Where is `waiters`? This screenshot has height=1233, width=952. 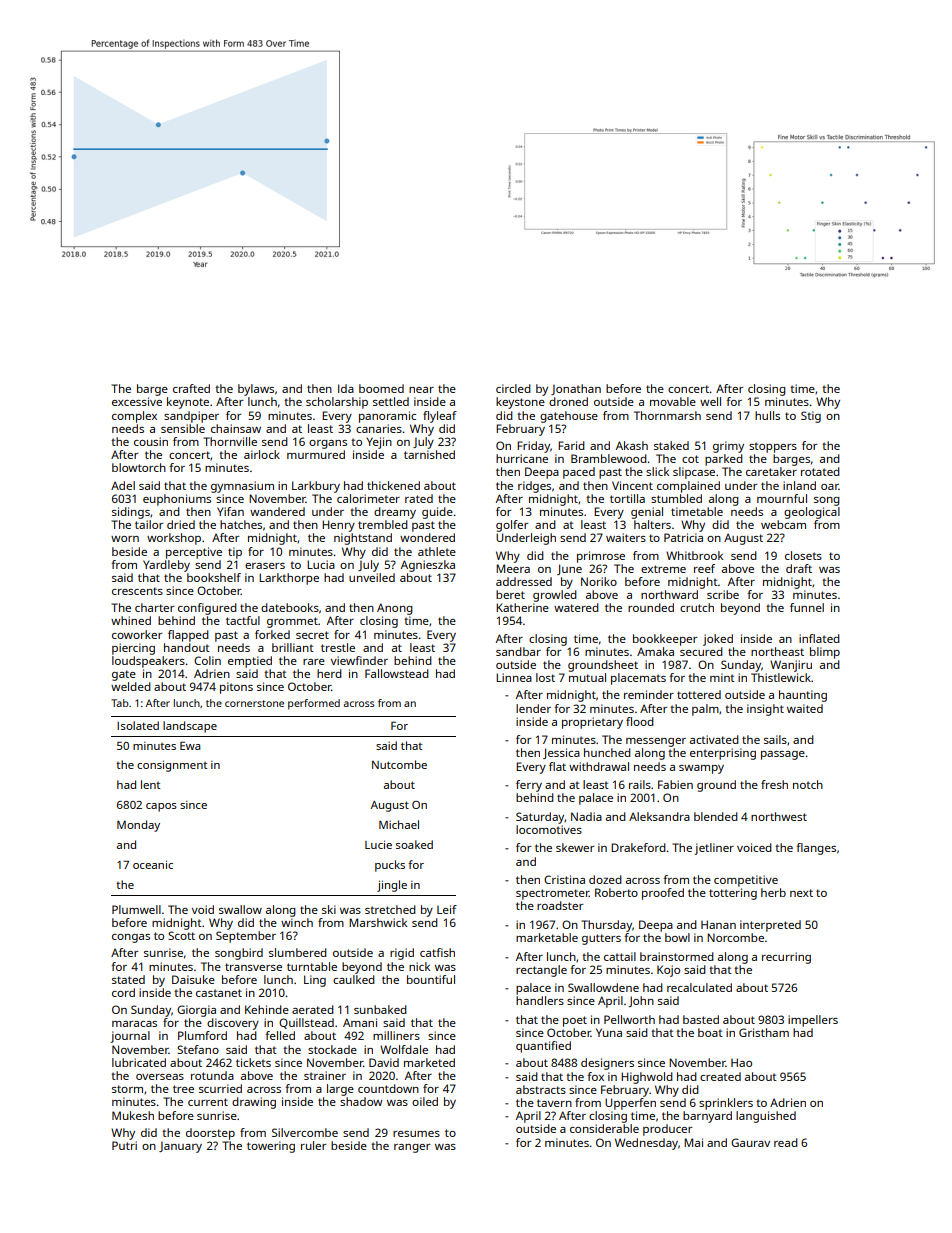
waiters is located at coordinates (626, 537).
